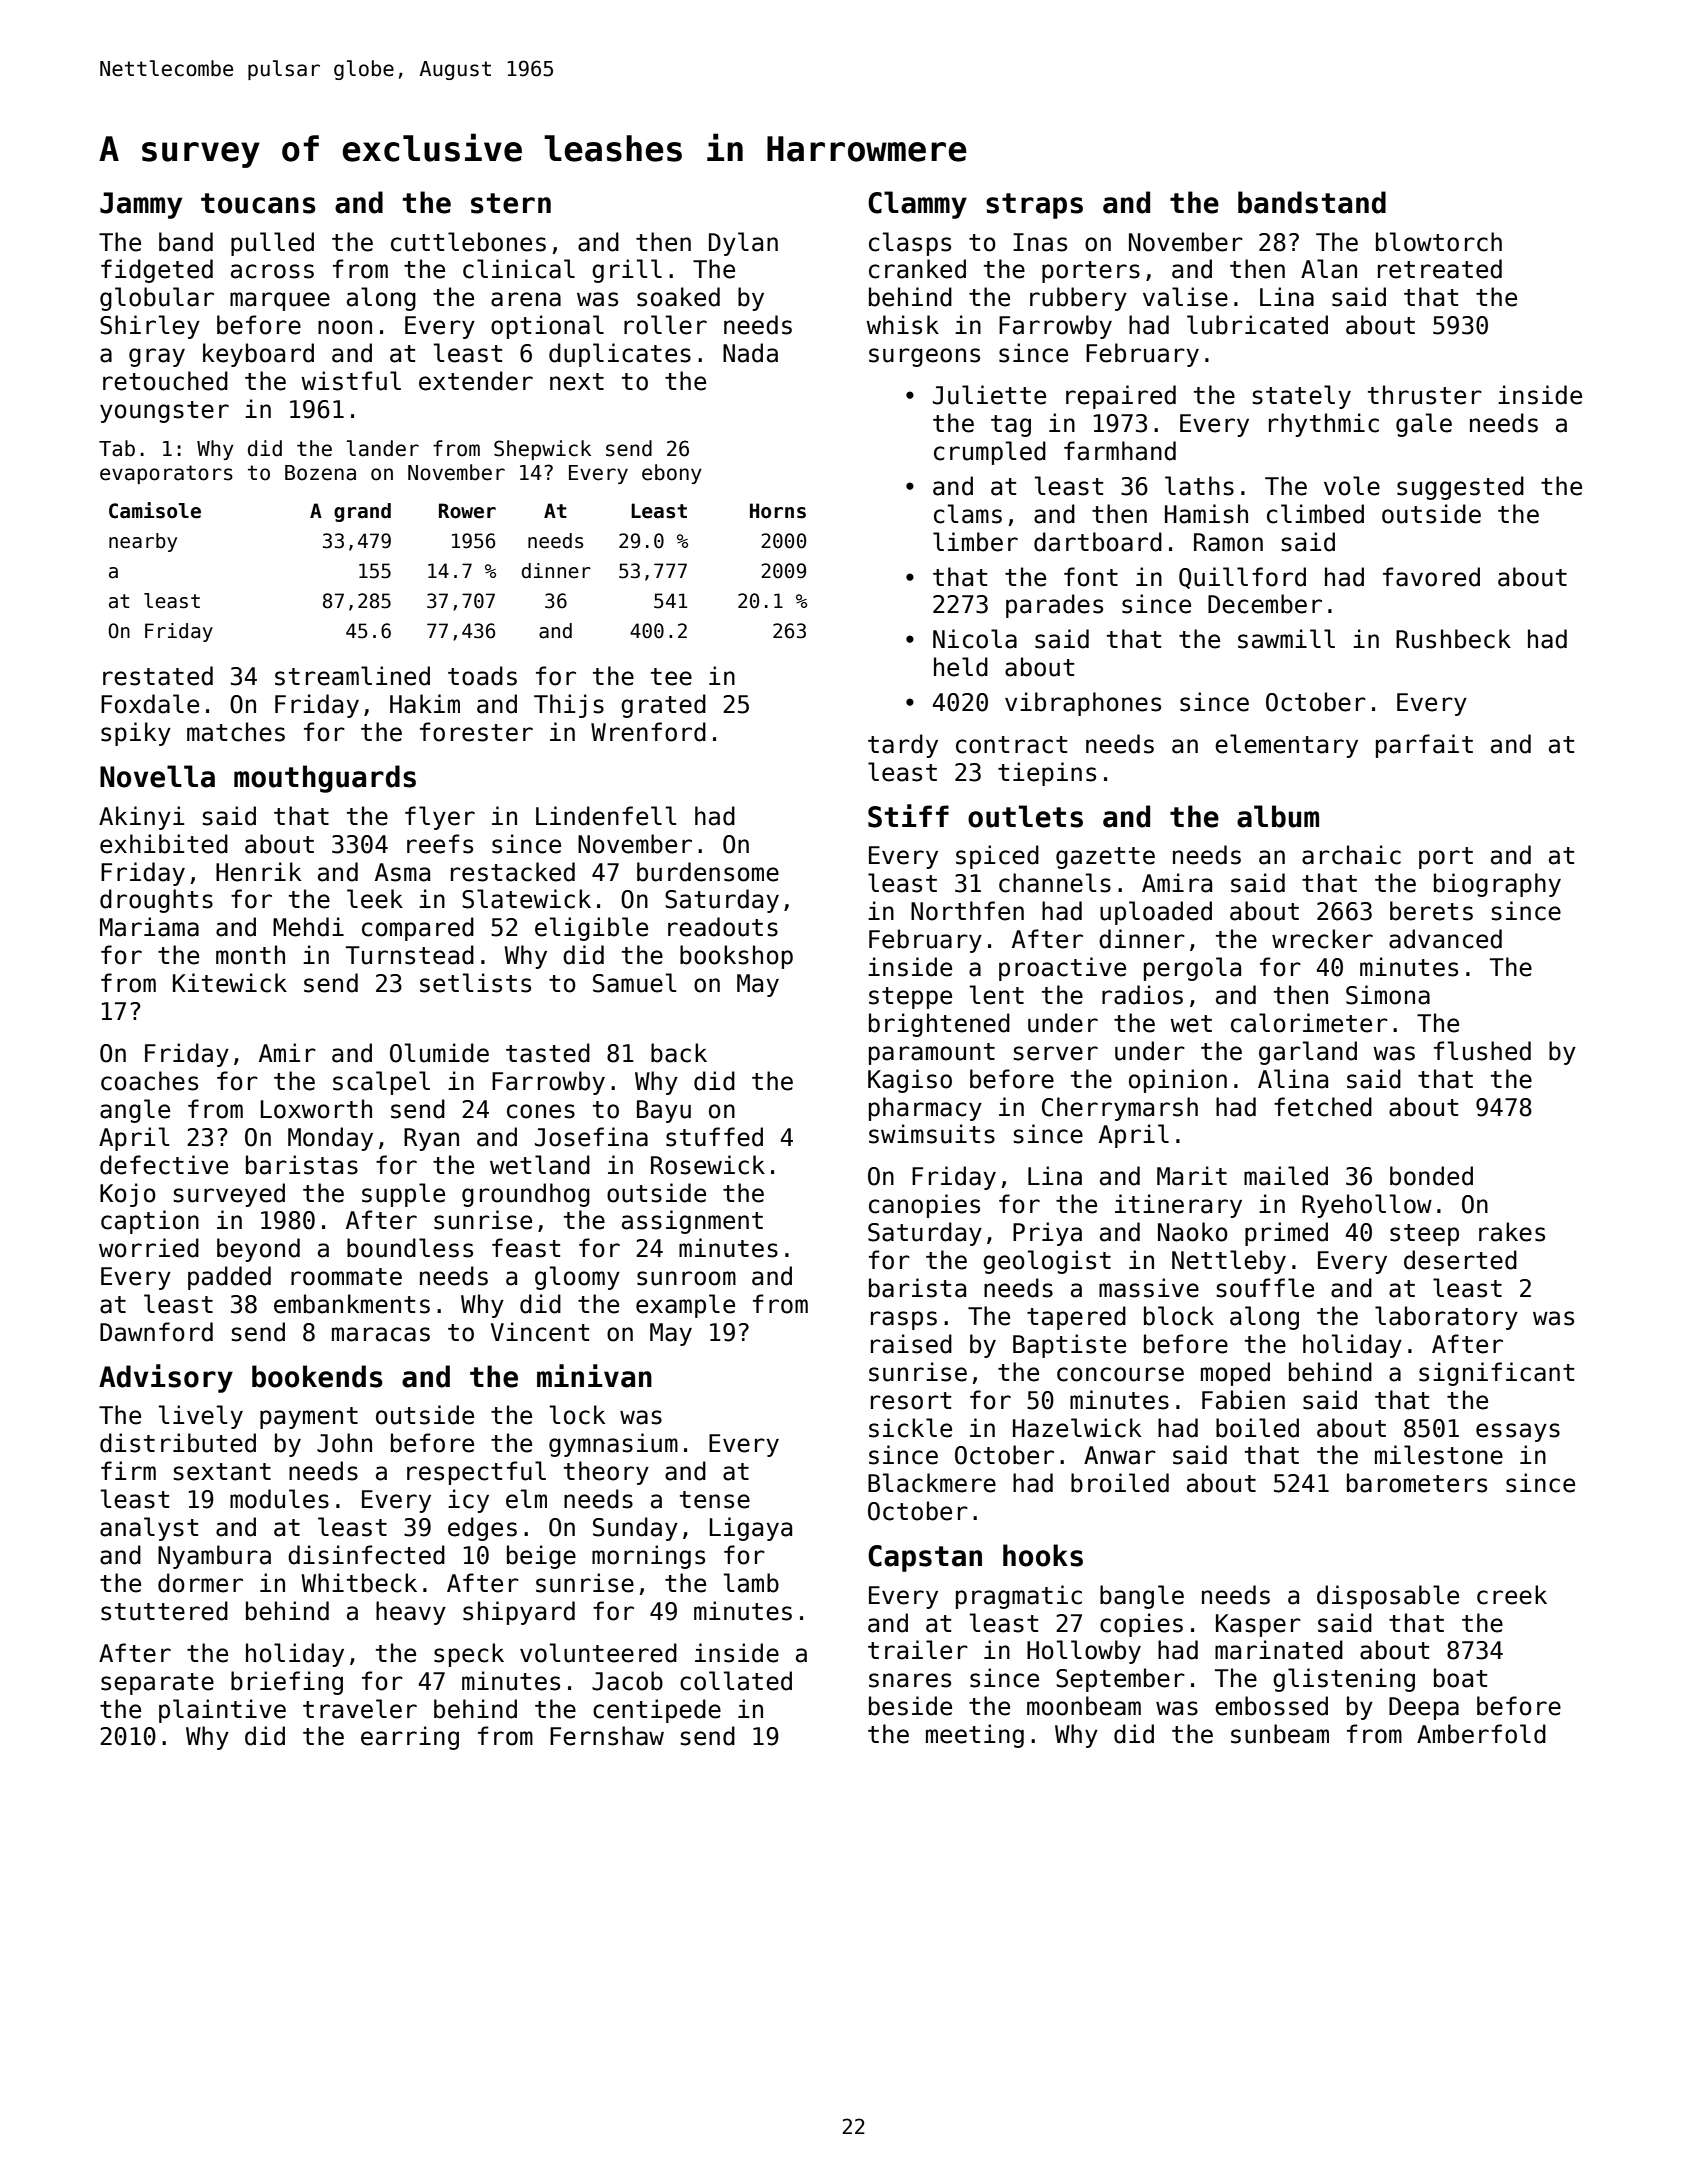  What do you see at coordinates (526, 1195) in the page?
I see `groundhog` at bounding box center [526, 1195].
